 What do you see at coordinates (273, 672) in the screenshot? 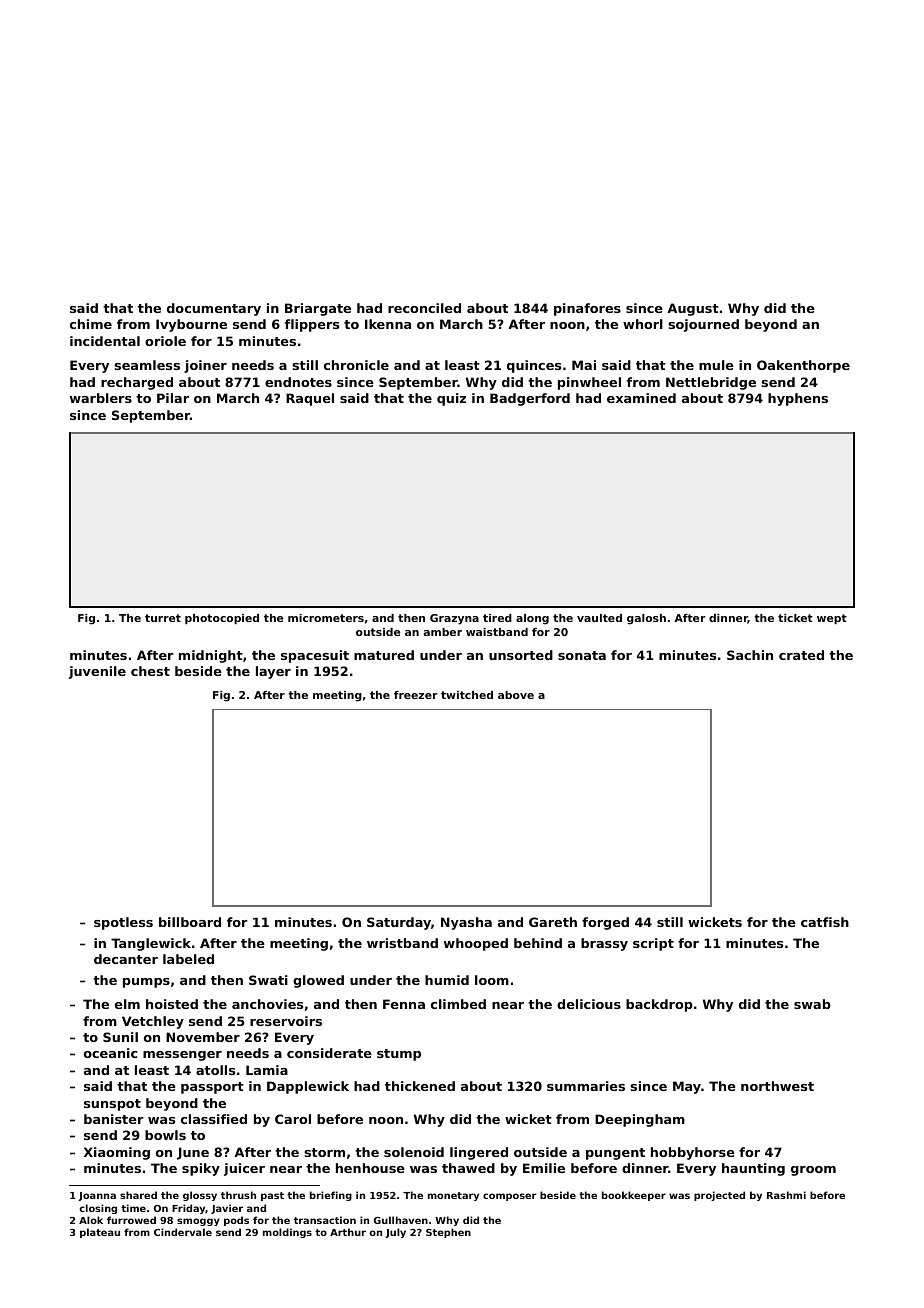
I see `layer` at bounding box center [273, 672].
